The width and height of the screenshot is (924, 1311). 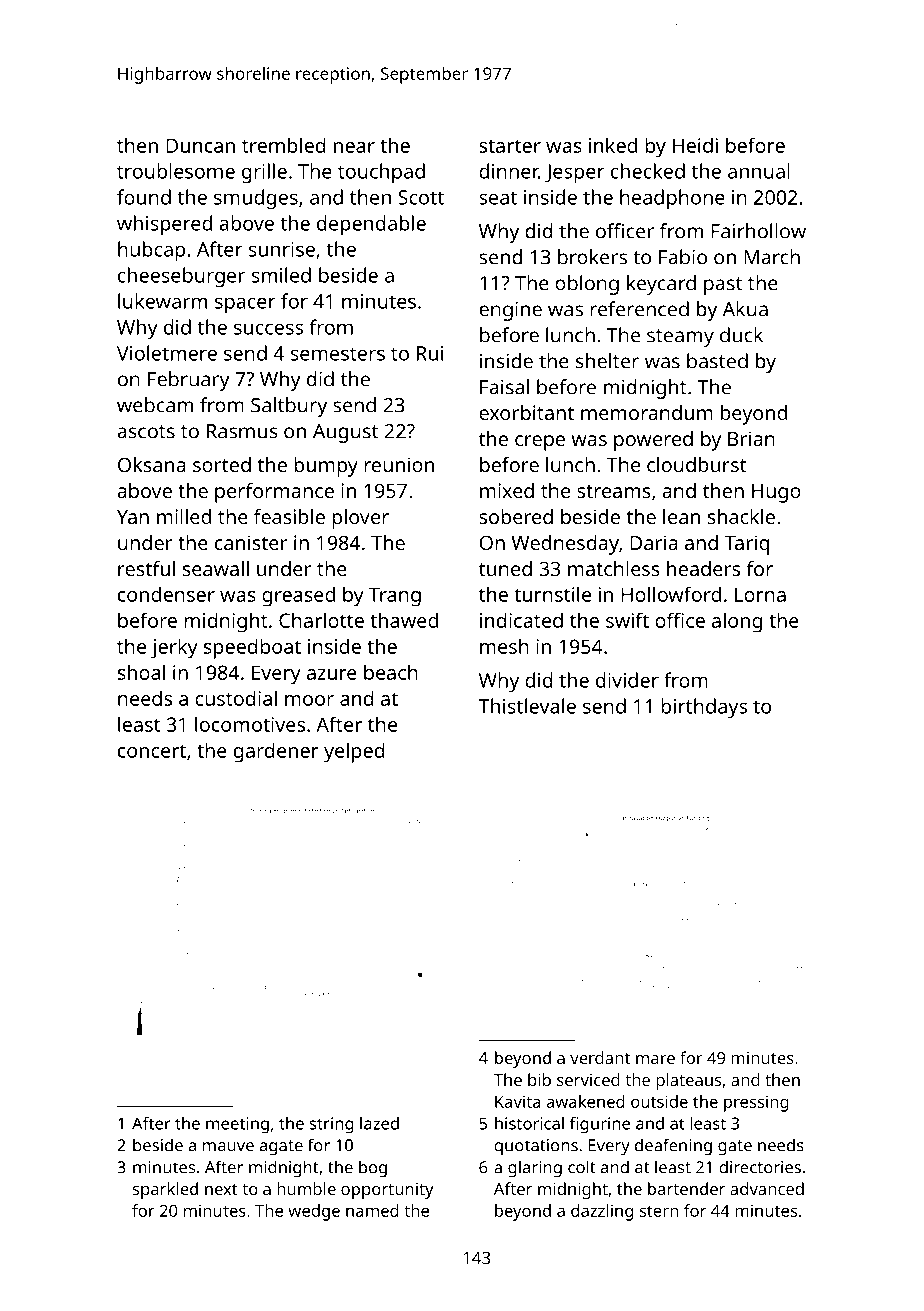 What do you see at coordinates (683, 257) in the screenshot?
I see `Fabio` at bounding box center [683, 257].
